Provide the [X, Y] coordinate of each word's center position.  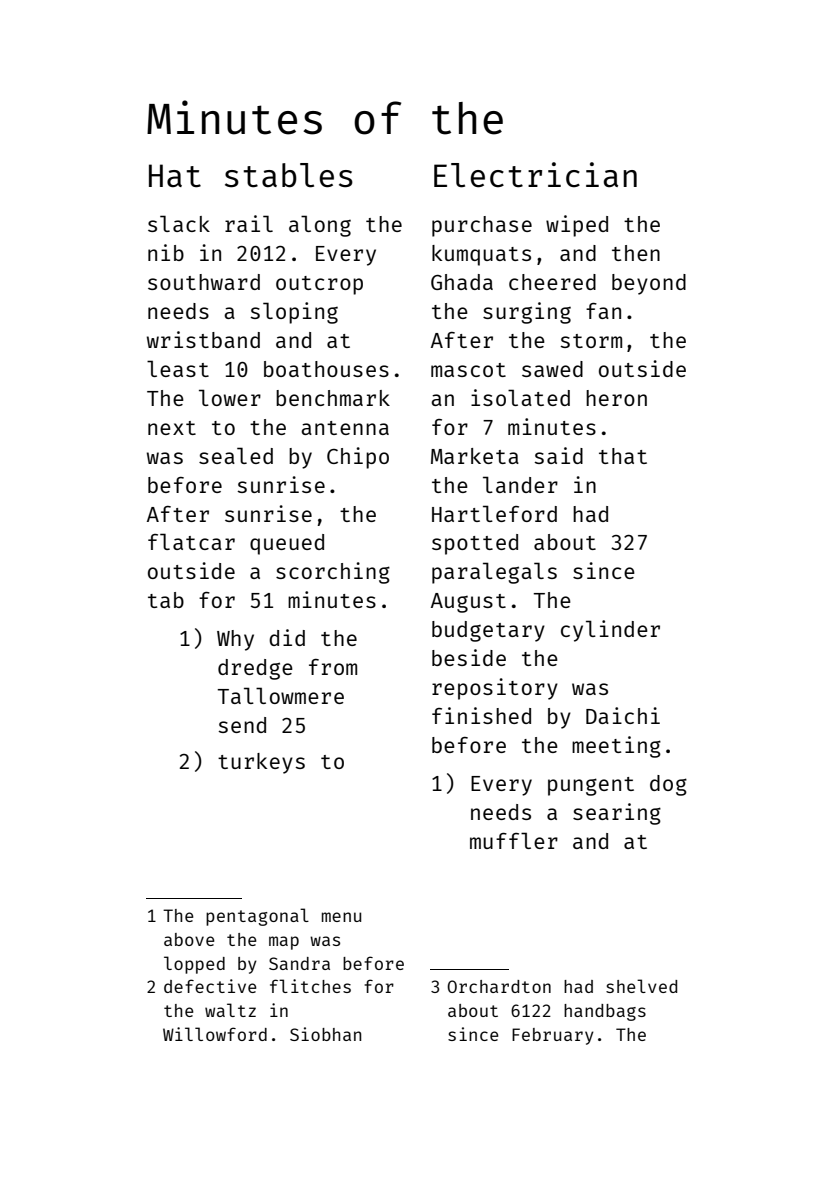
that [623, 456]
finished [481, 715]
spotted [475, 544]
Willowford [215, 1034]
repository [495, 689]
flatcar [191, 541]
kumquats [481, 255]
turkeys [261, 763]
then [636, 253]
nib [166, 252]
